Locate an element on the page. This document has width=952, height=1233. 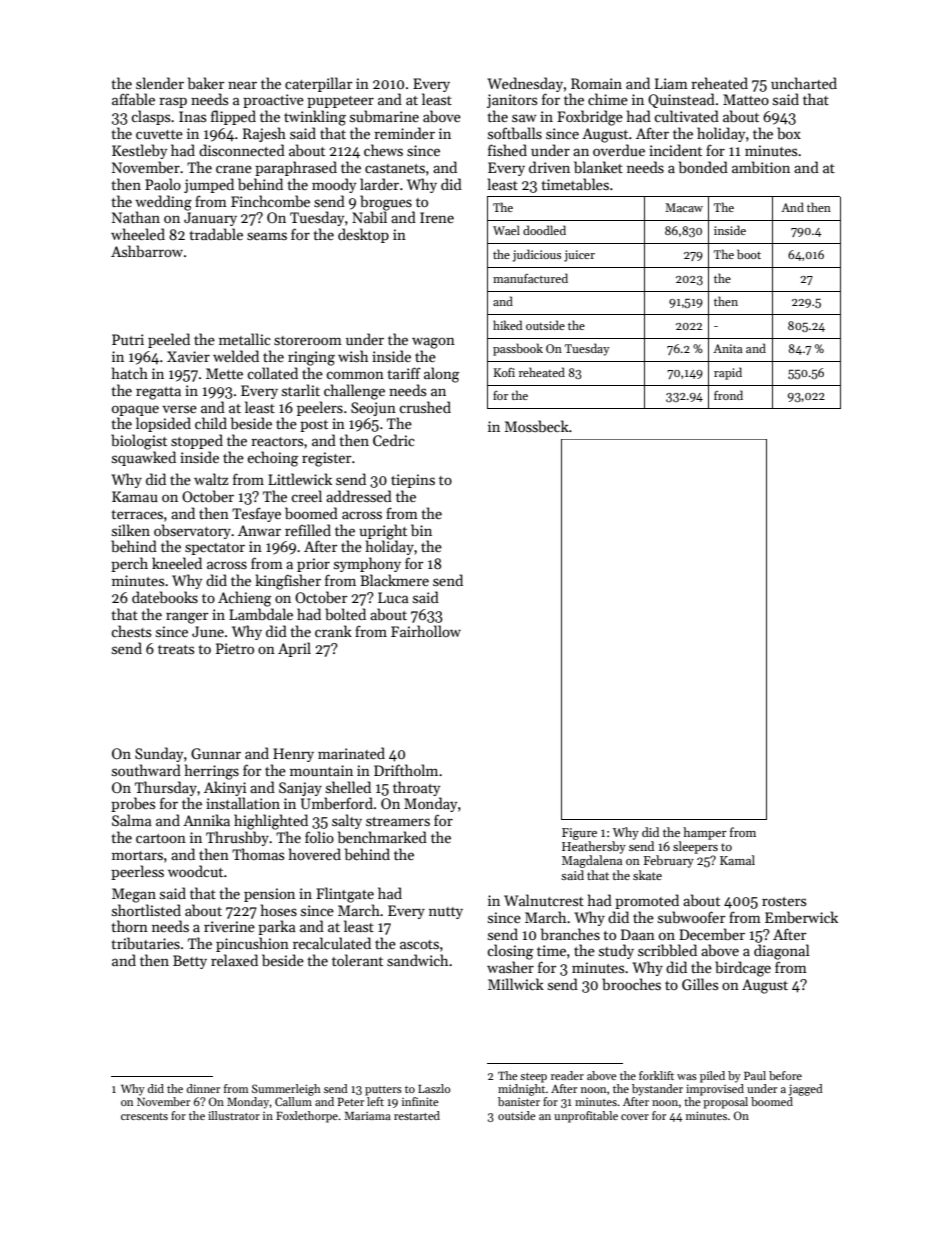
benchmarked is located at coordinates (382, 837).
